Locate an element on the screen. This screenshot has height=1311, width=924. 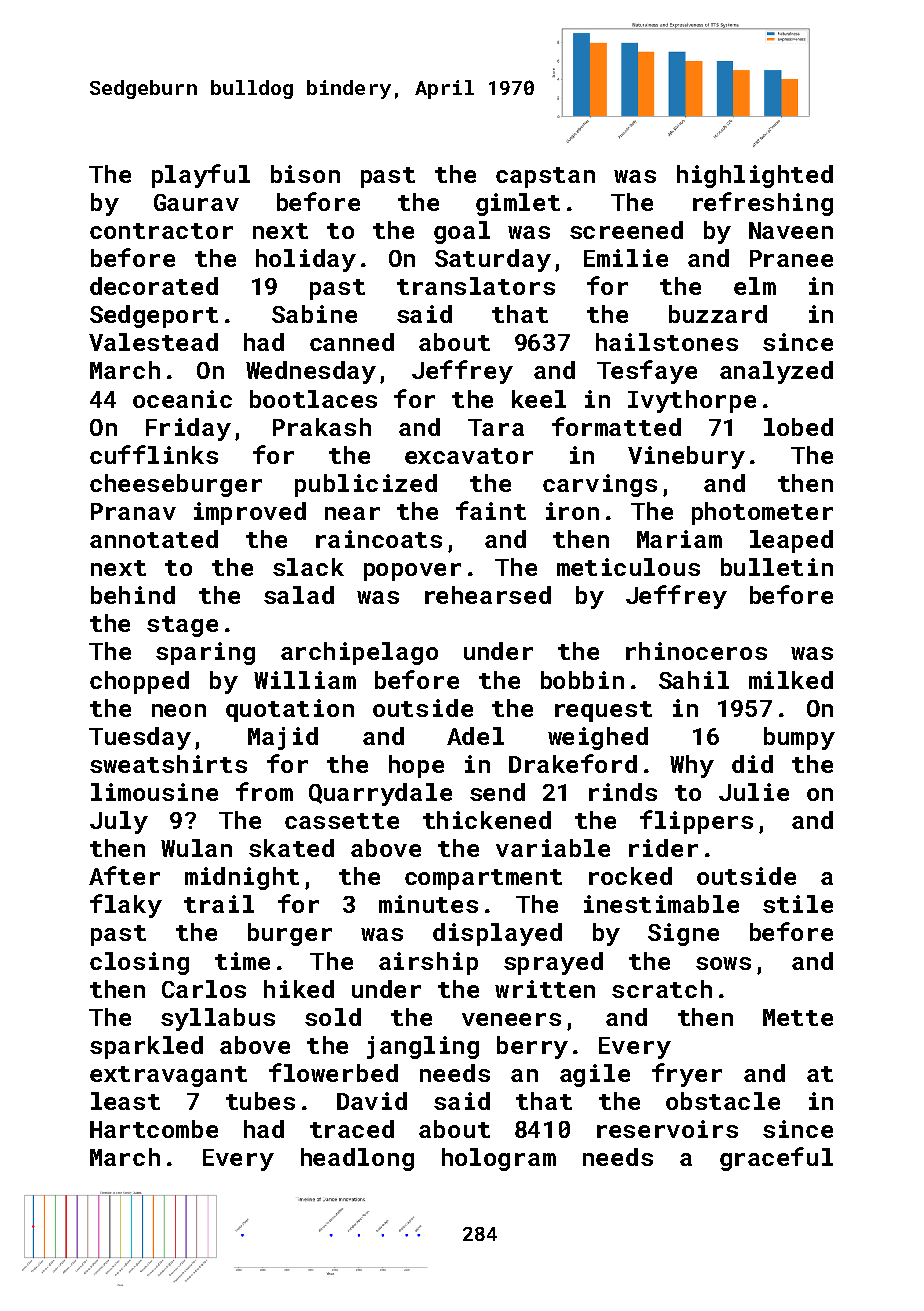
lobed is located at coordinates (798, 427).
